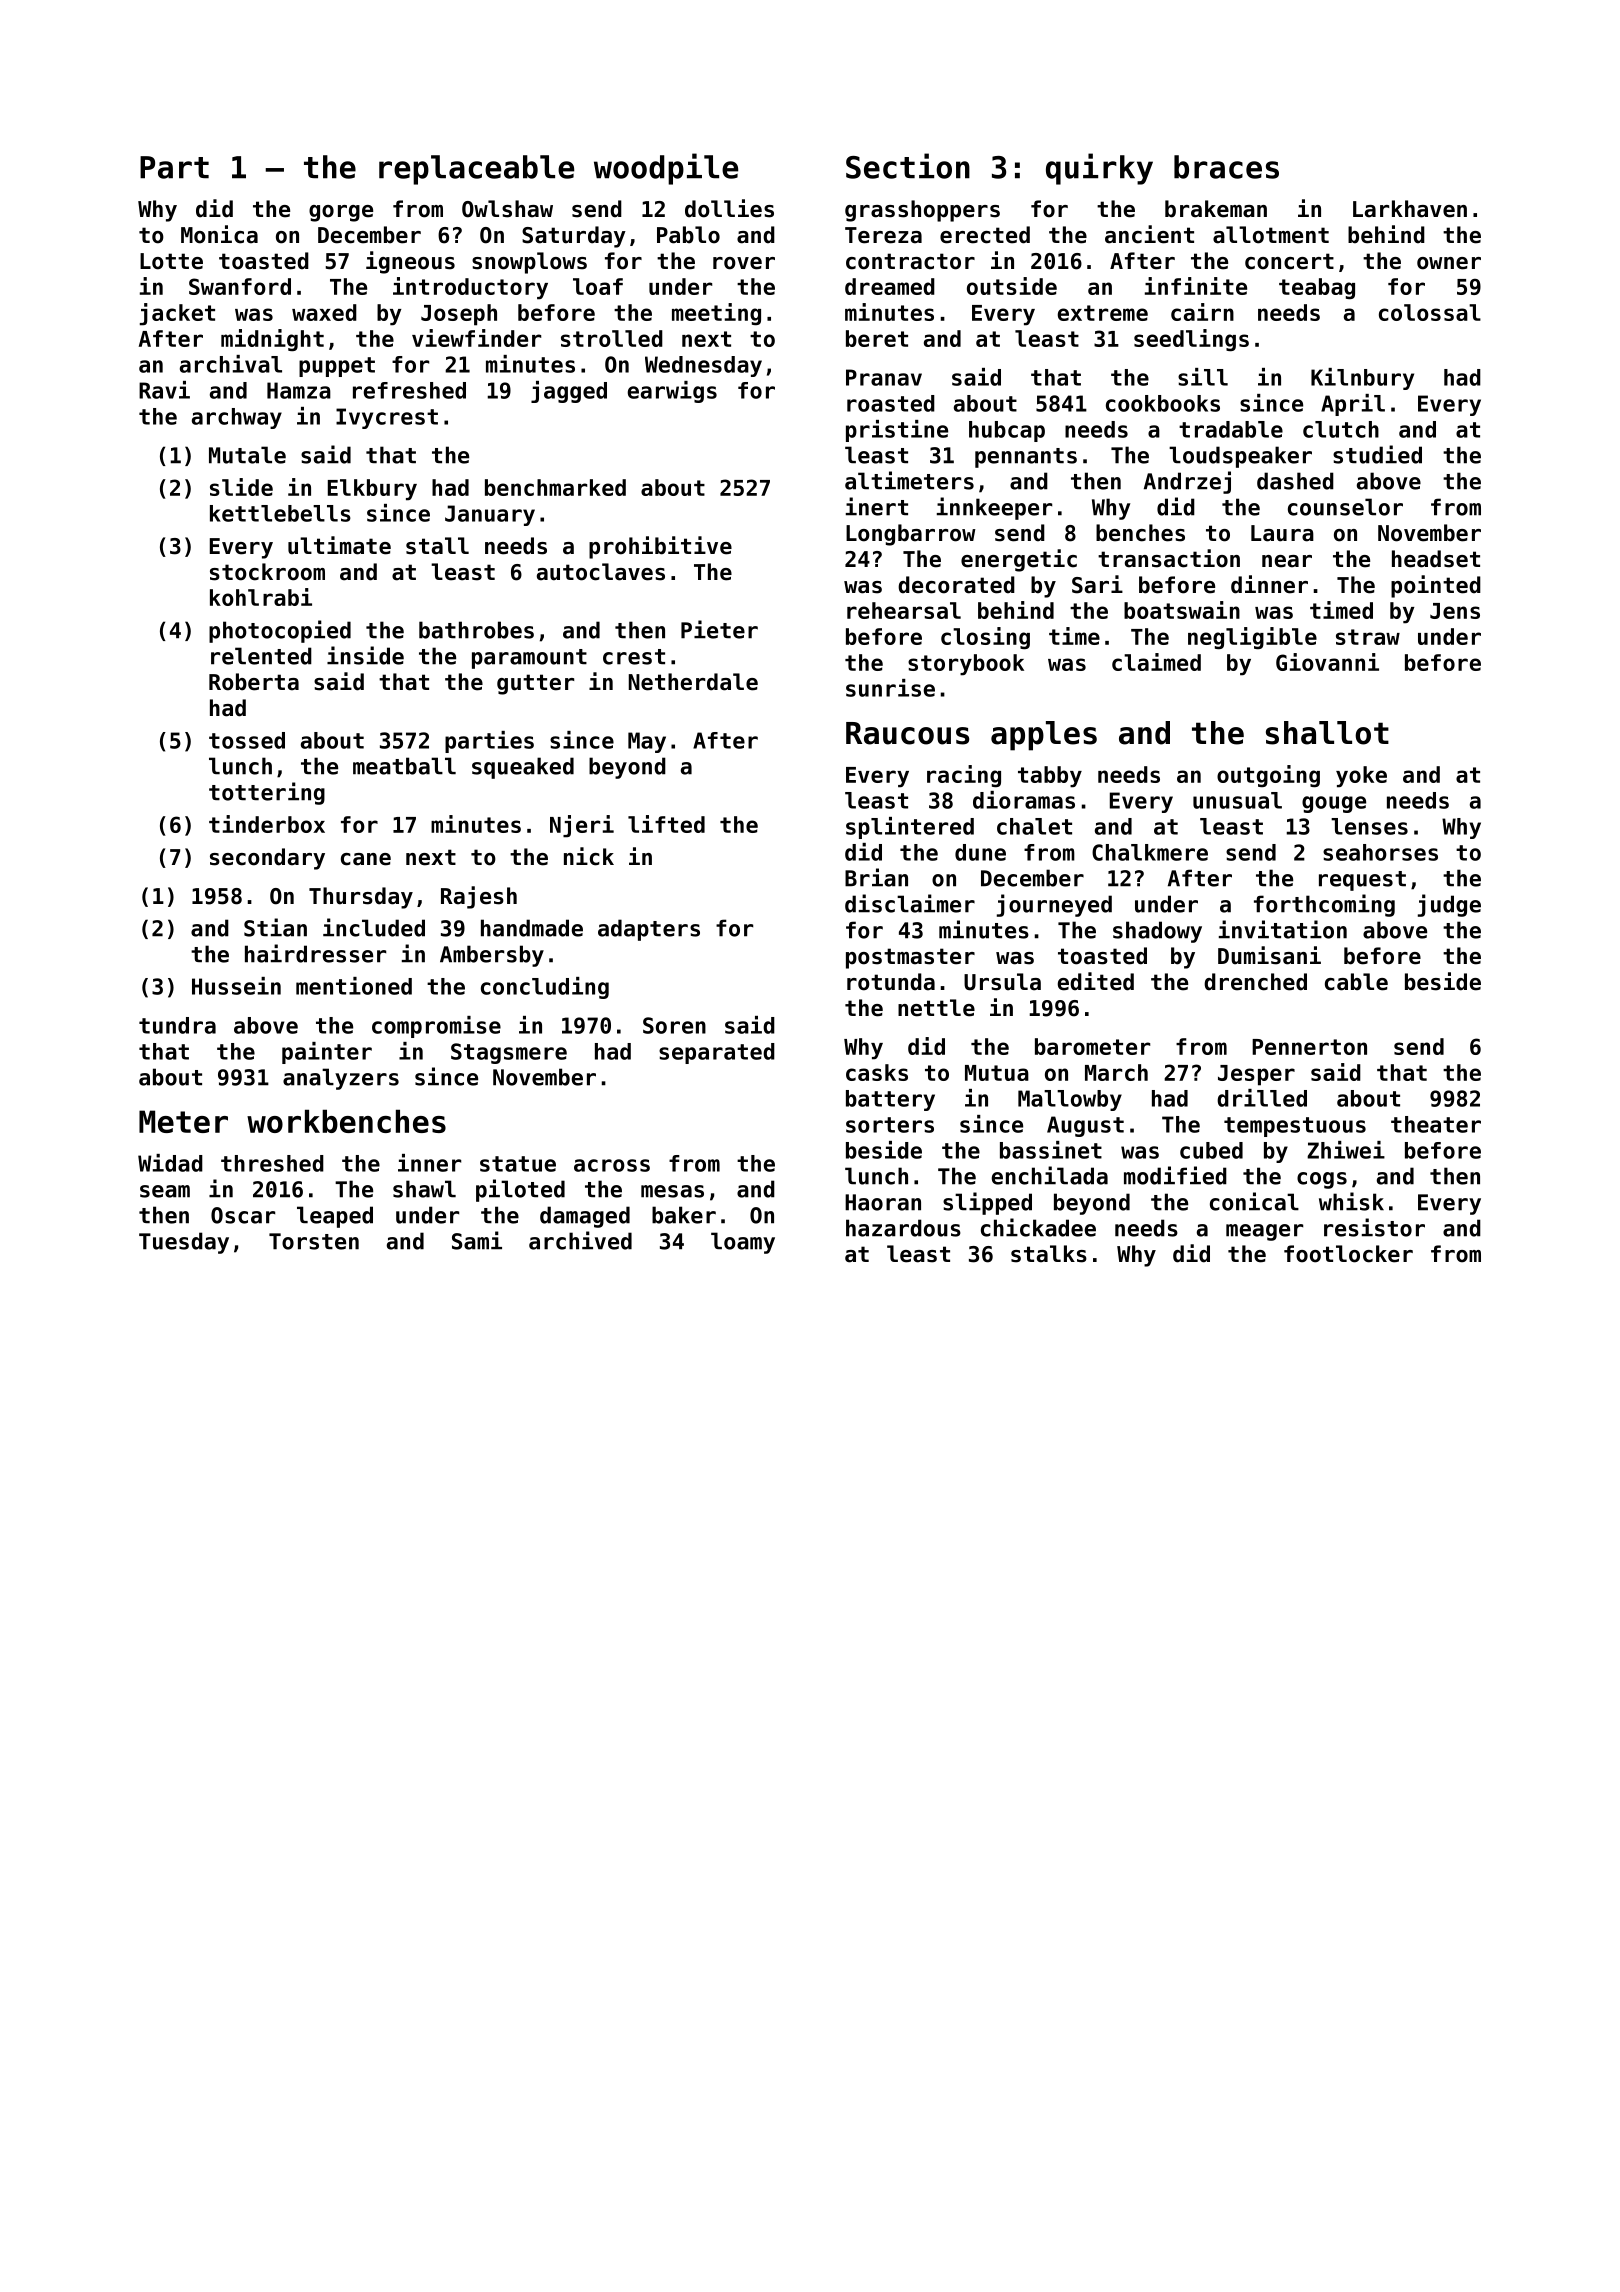 This screenshot has height=2292, width=1620. Describe the element at coordinates (341, 213) in the screenshot. I see `gorge` at that location.
